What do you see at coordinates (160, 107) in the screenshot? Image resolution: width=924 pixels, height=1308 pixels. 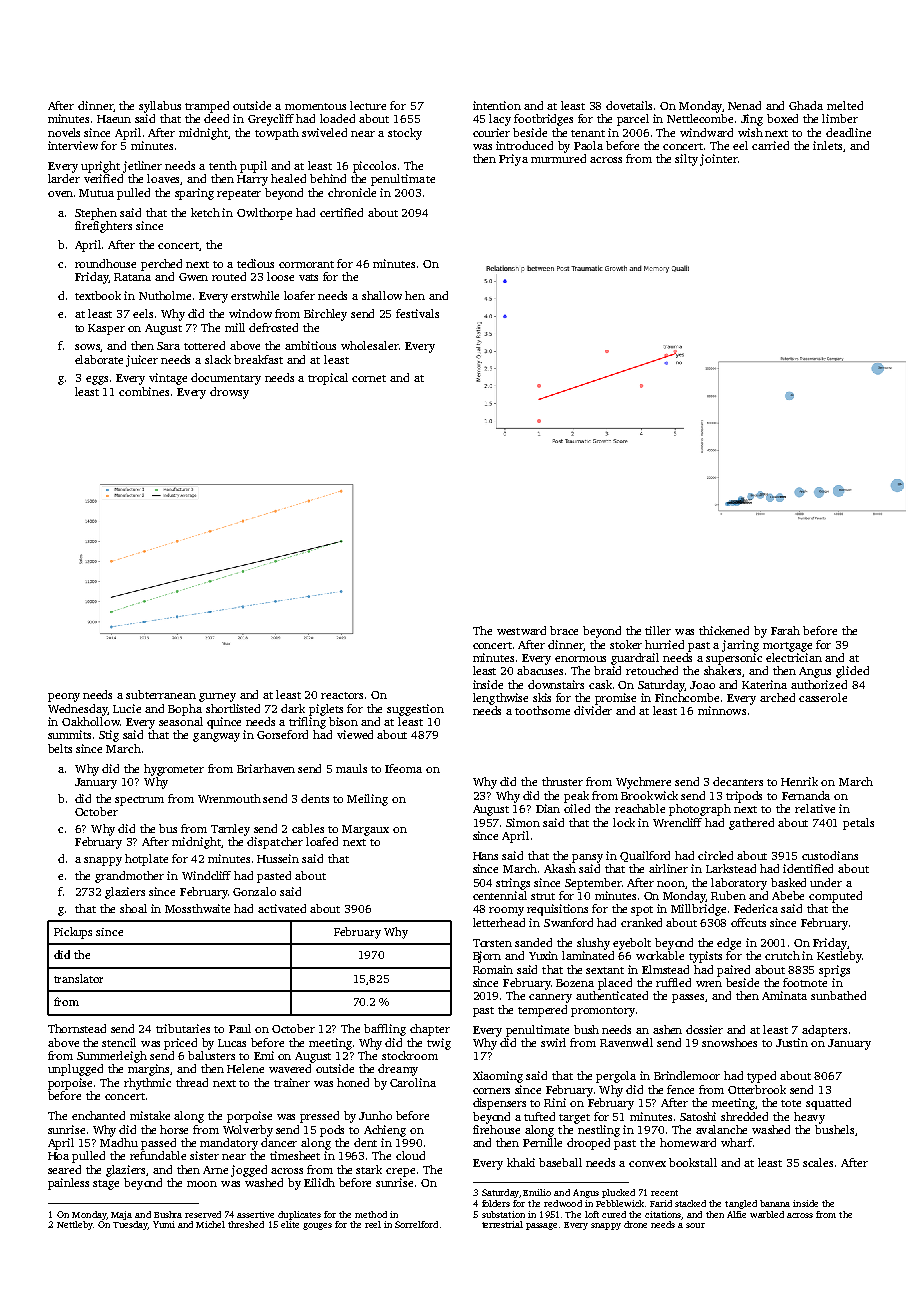 I see `syllabus` at bounding box center [160, 107].
